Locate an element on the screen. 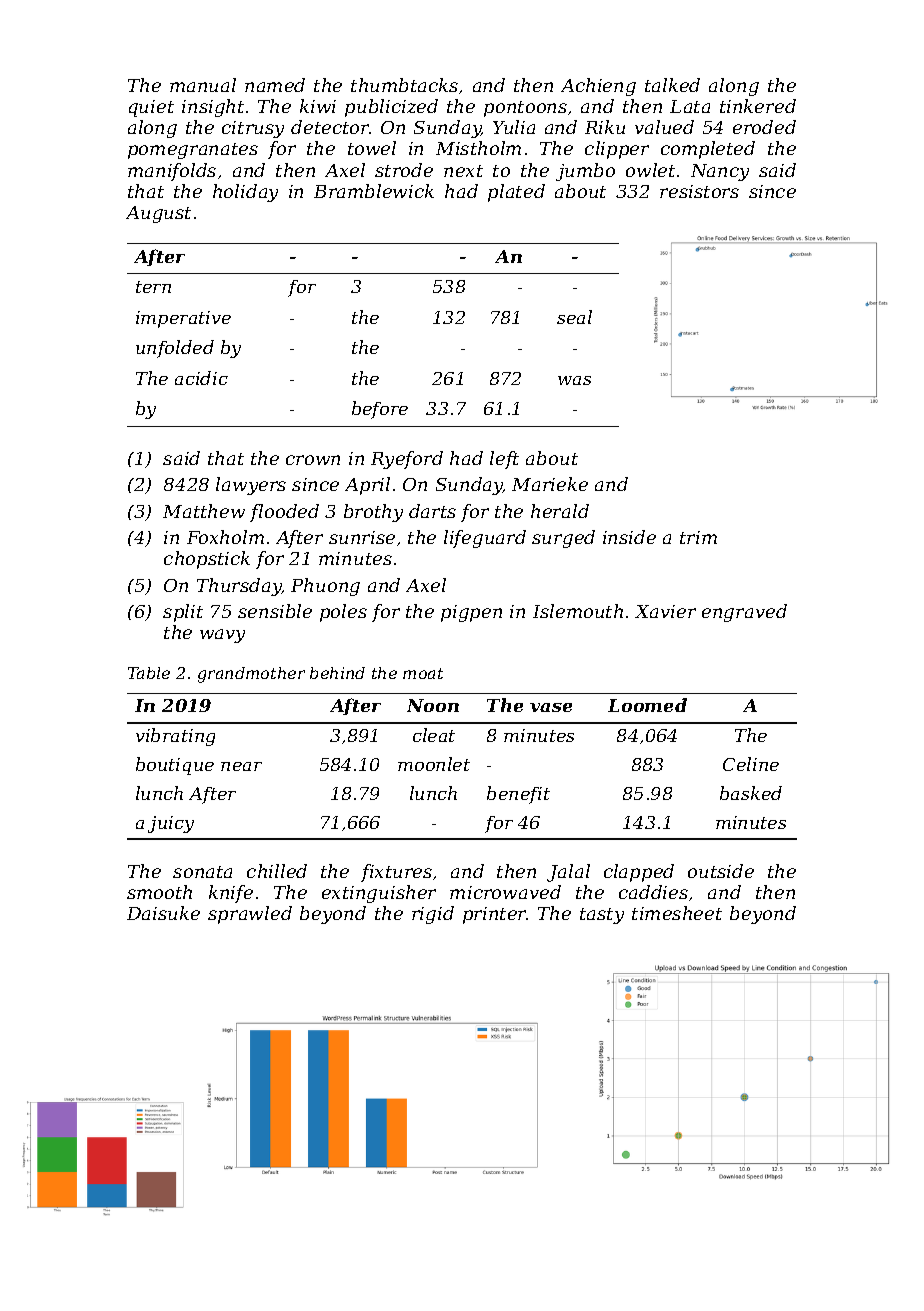 The width and height of the screenshot is (924, 1311). Bramblewick is located at coordinates (374, 191).
